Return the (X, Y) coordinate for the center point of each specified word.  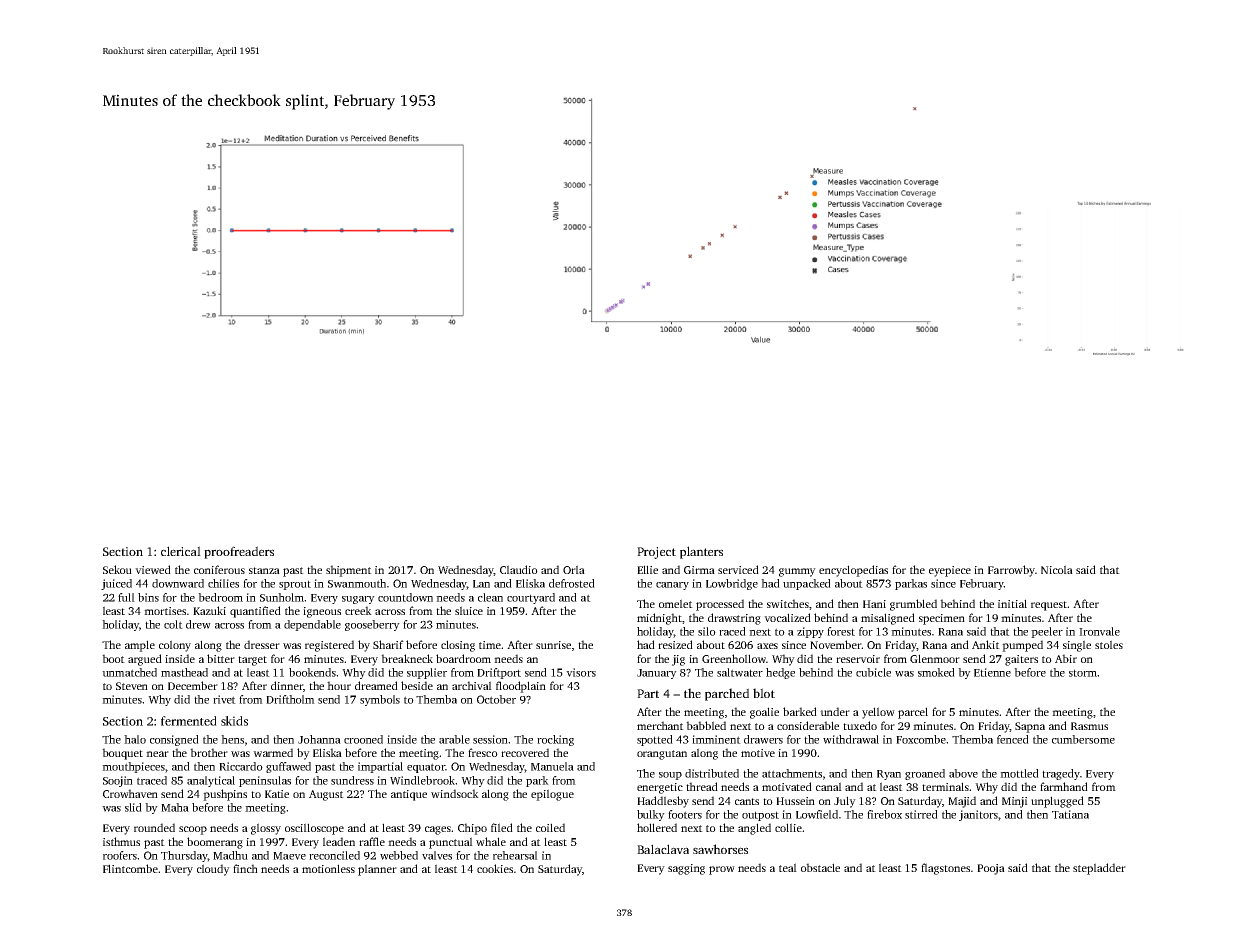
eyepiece (950, 571)
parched (727, 694)
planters (701, 552)
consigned (174, 740)
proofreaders (239, 552)
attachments (792, 773)
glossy (266, 829)
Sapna (1030, 727)
